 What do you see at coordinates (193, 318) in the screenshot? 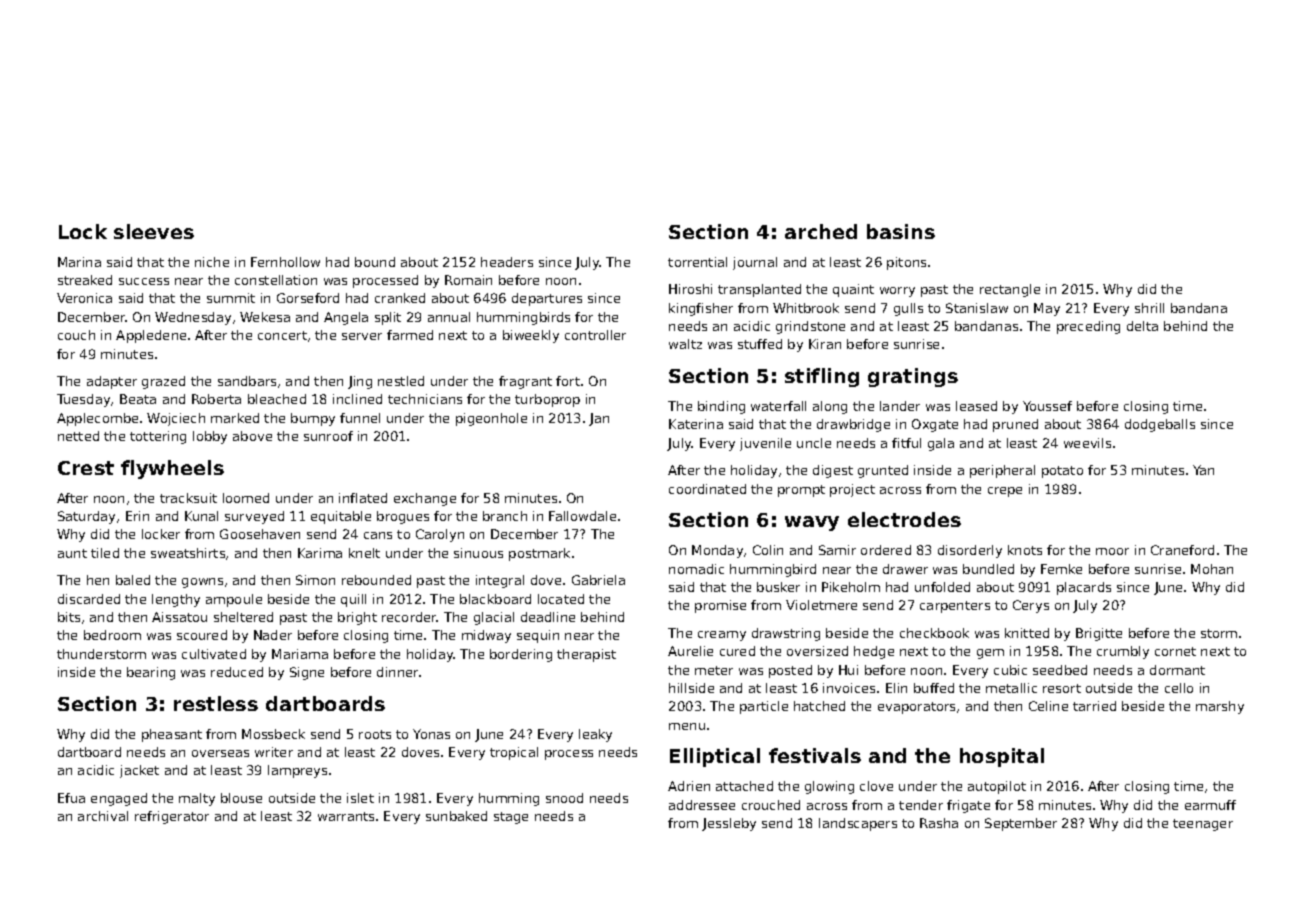
I see `Wednesday` at bounding box center [193, 318].
